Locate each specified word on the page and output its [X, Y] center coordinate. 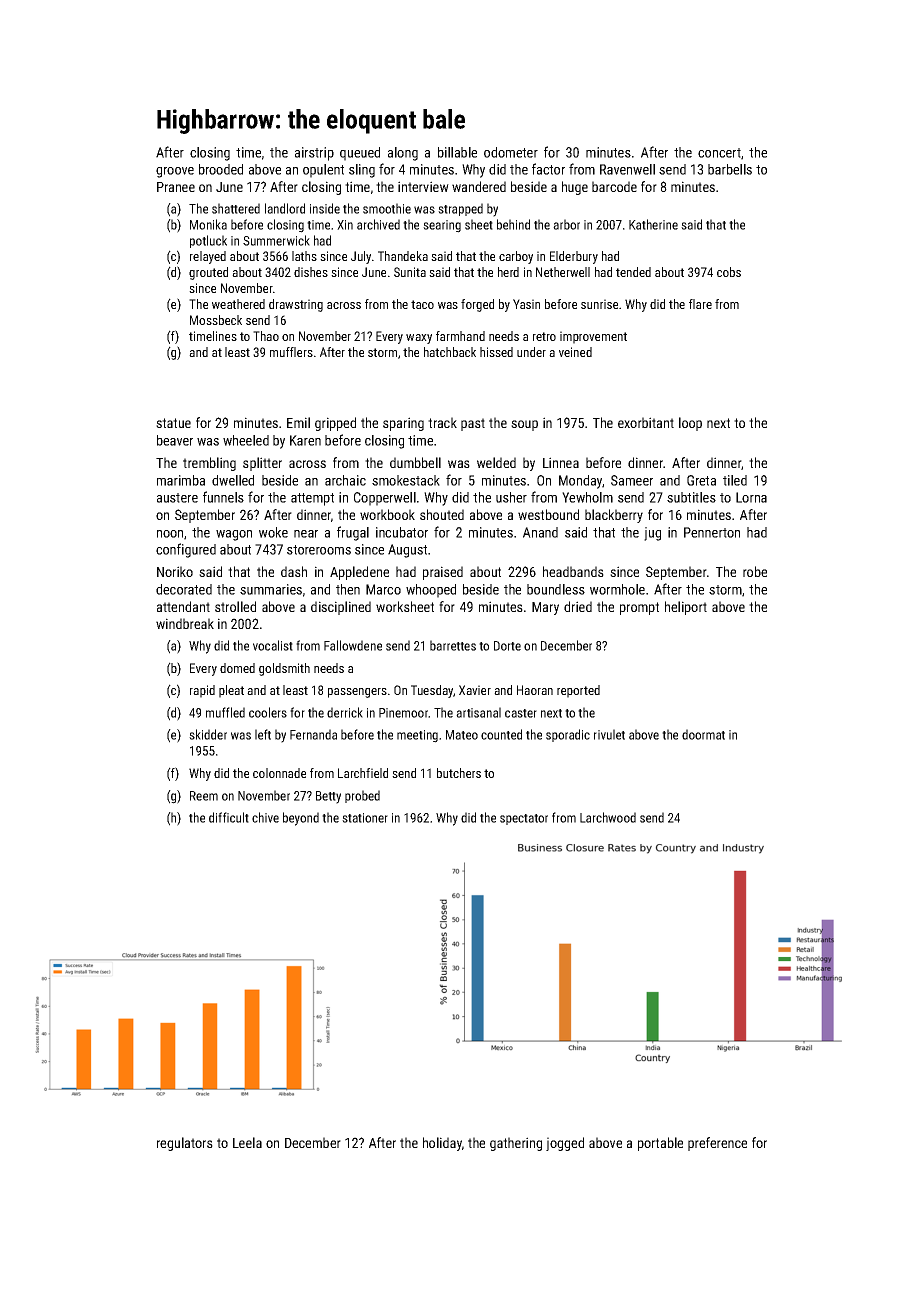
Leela [247, 1142]
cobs [729, 272]
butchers [459, 773]
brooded [221, 169]
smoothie [387, 208]
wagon [234, 535]
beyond [301, 819]
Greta [701, 480]
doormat [703, 734]
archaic [345, 480]
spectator [524, 819]
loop [690, 424]
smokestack [406, 480]
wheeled [246, 440]
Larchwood [608, 817]
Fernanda [313, 734]
